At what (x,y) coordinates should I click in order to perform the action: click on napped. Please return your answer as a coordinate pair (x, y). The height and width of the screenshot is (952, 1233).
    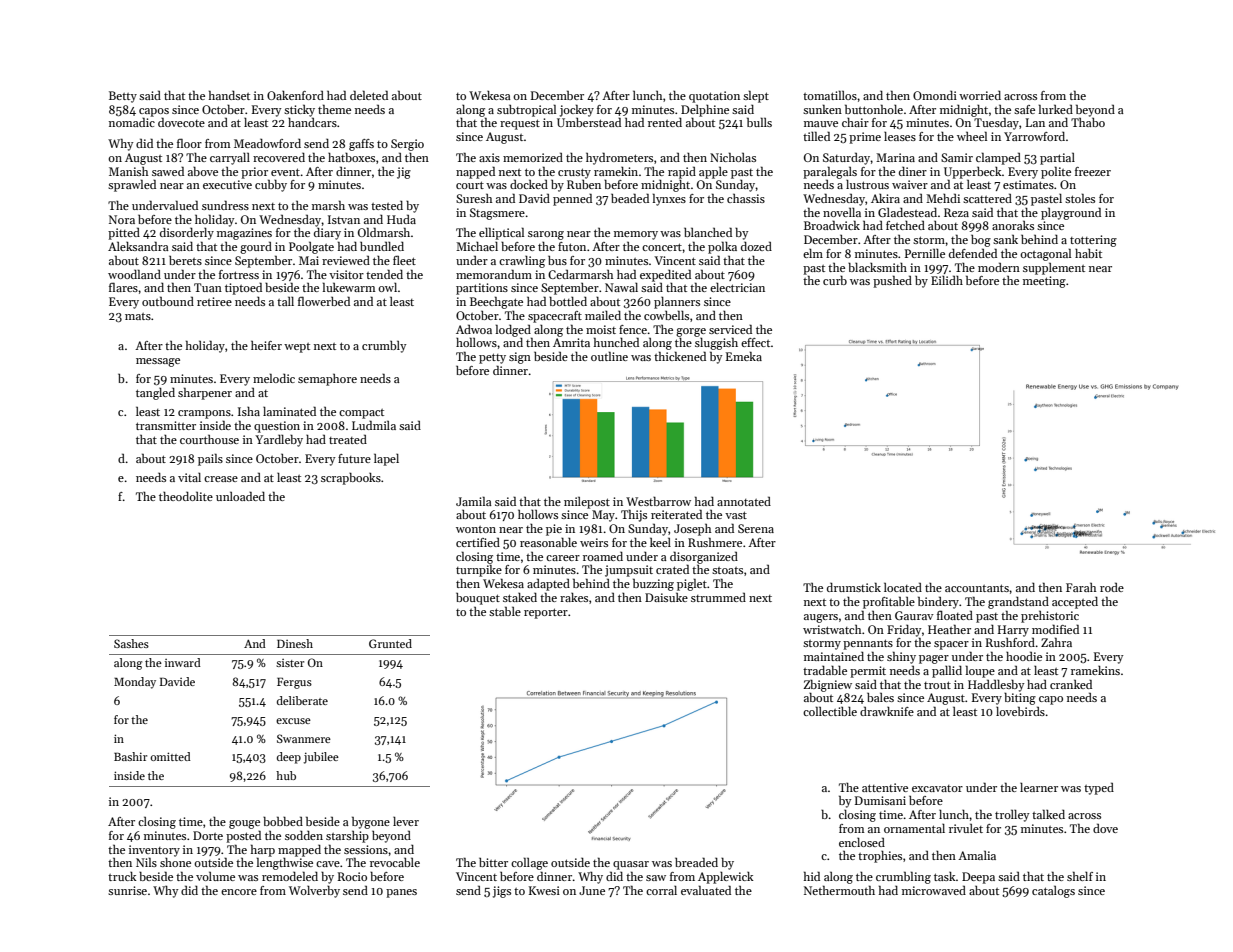
    Looking at the image, I should click on (475, 172).
